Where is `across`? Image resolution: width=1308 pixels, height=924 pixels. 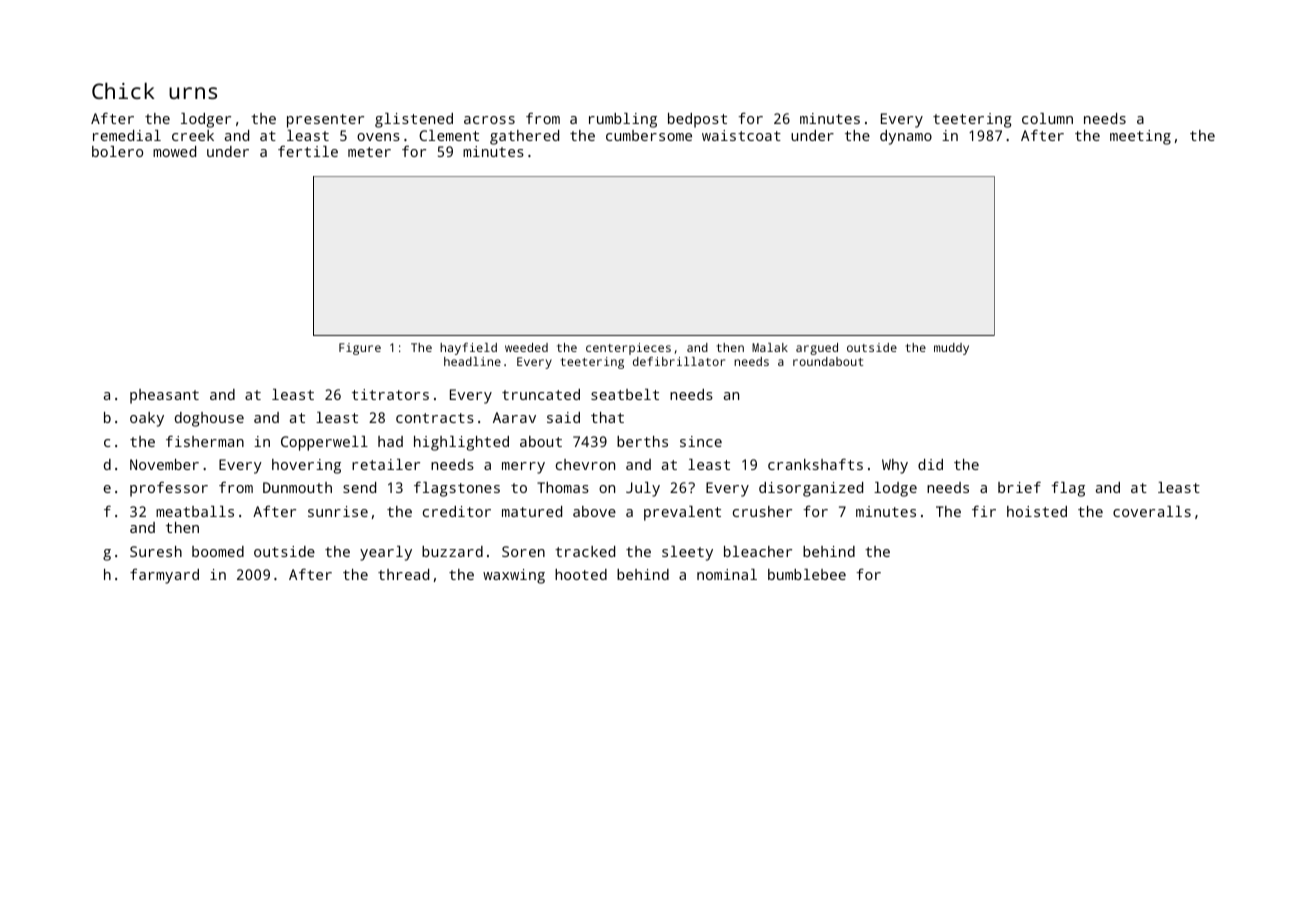
across is located at coordinates (489, 120).
